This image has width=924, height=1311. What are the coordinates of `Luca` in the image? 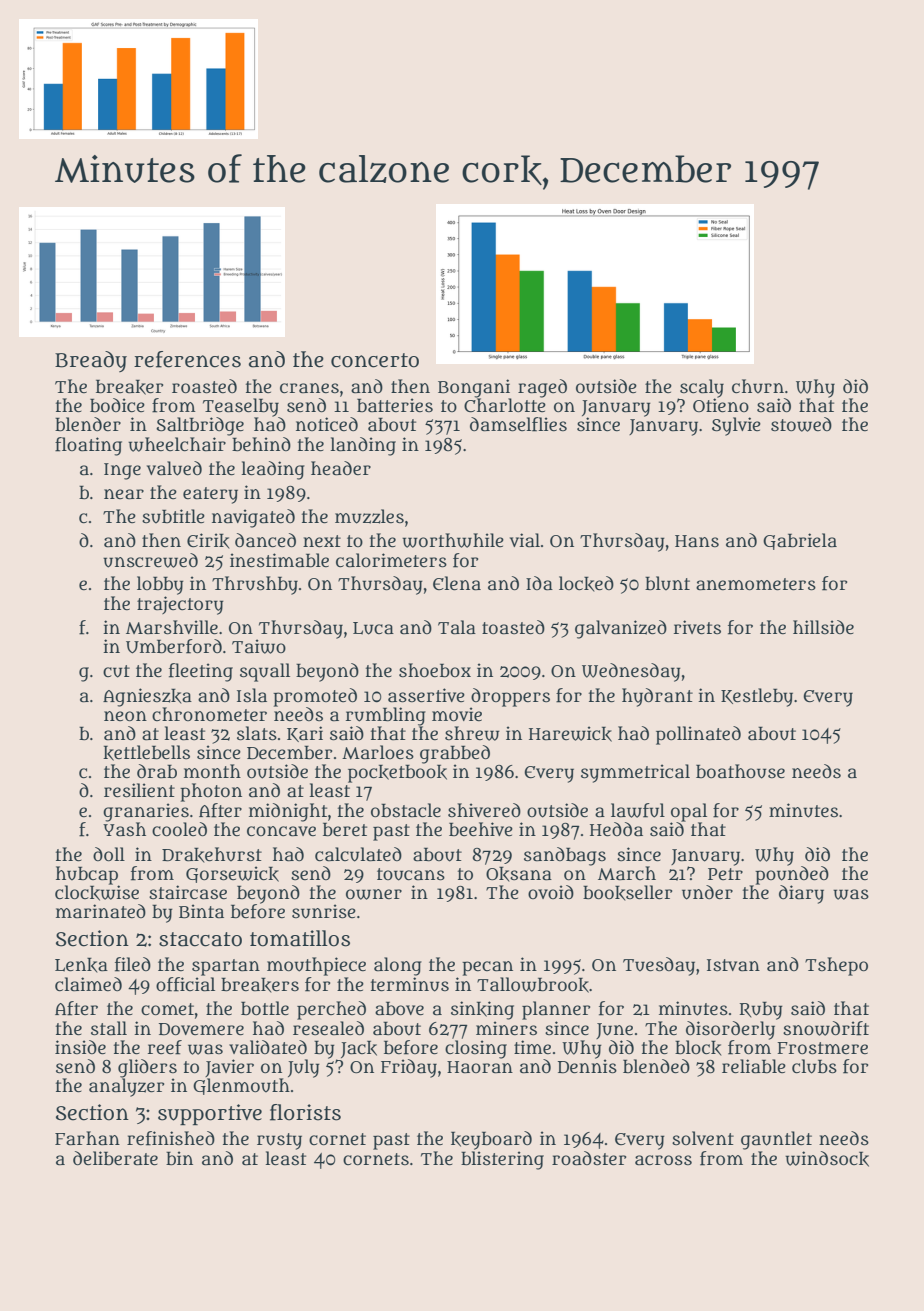 It's located at (373, 628).
